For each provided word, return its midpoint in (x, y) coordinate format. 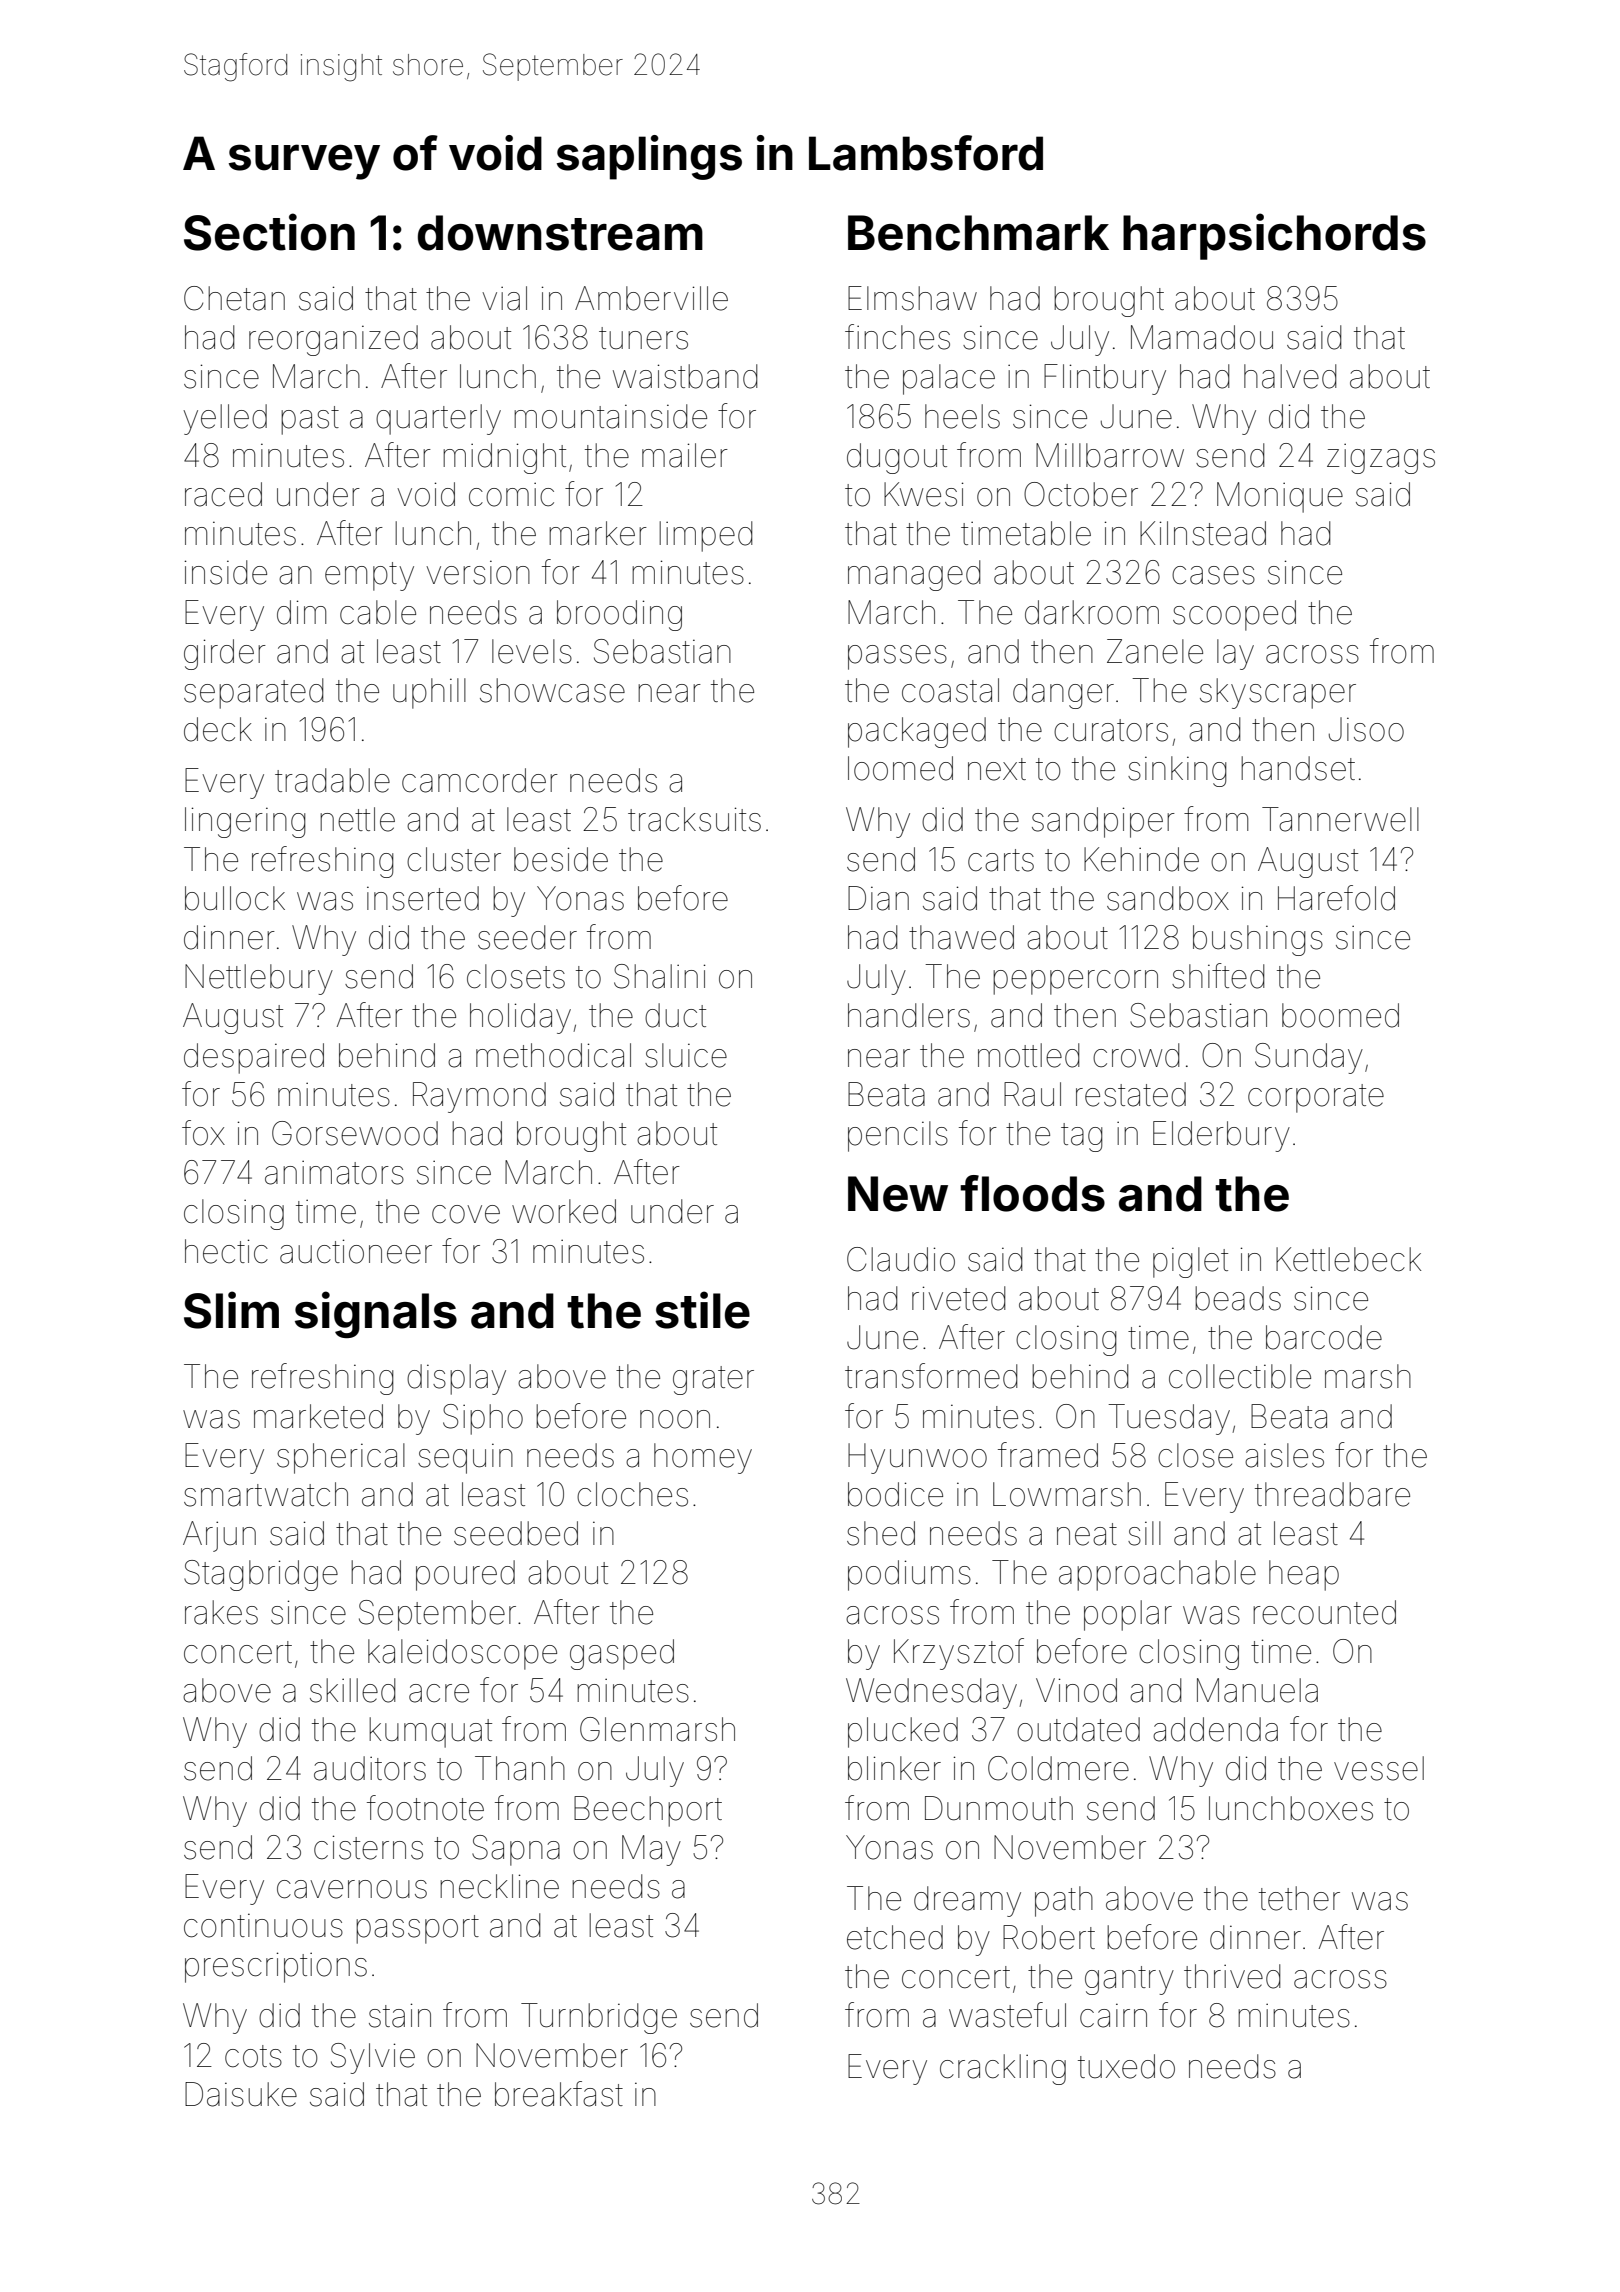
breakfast (559, 2094)
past (310, 420)
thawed (961, 937)
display (456, 1379)
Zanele (1155, 651)
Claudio (901, 1259)
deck (218, 729)
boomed (1340, 1015)
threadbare (1332, 1494)
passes (897, 657)
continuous (263, 1925)
